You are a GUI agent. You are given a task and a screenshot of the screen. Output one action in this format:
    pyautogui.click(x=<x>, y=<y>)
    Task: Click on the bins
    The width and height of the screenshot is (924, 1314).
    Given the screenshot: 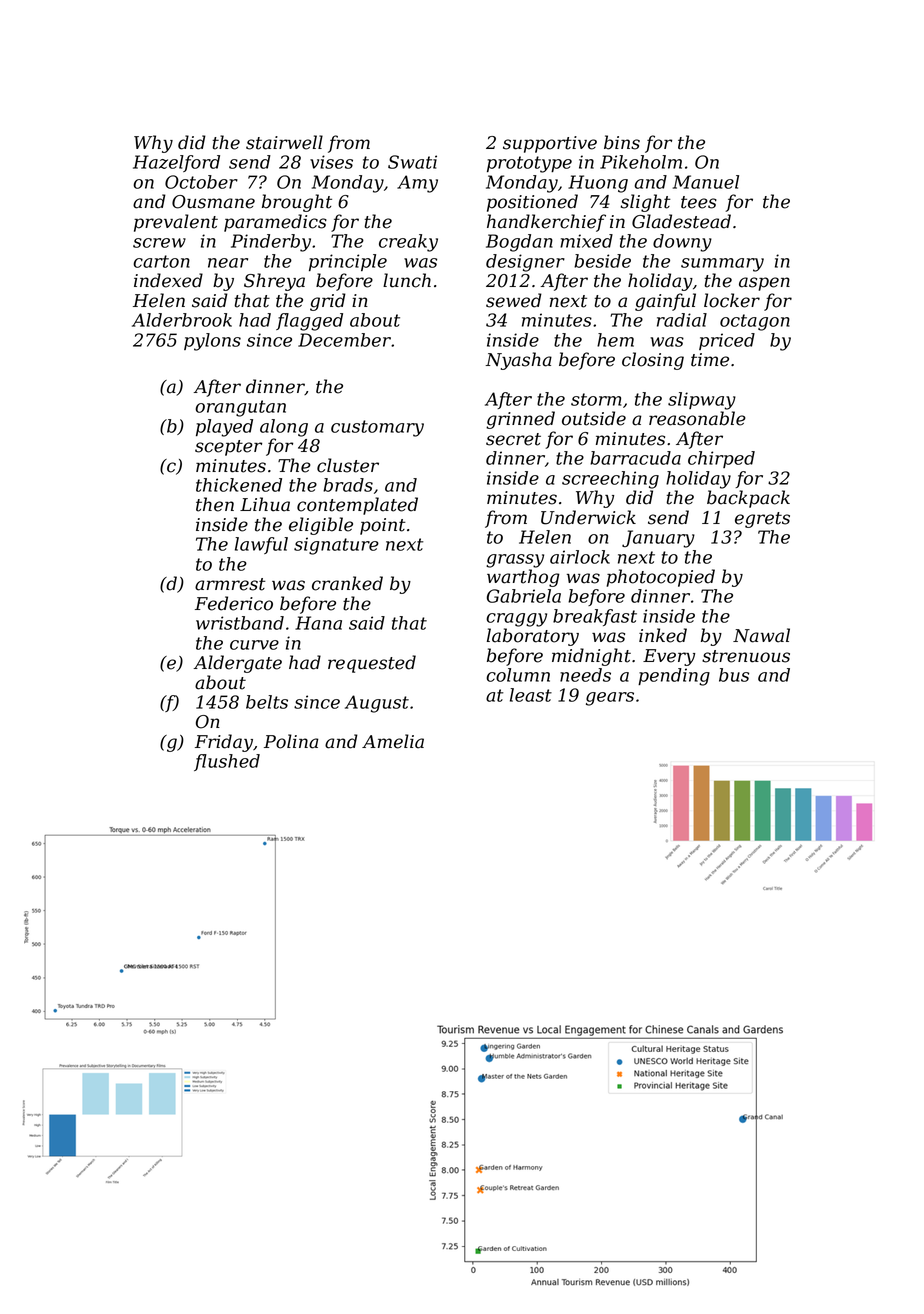 What is the action you would take?
    pyautogui.click(x=622, y=142)
